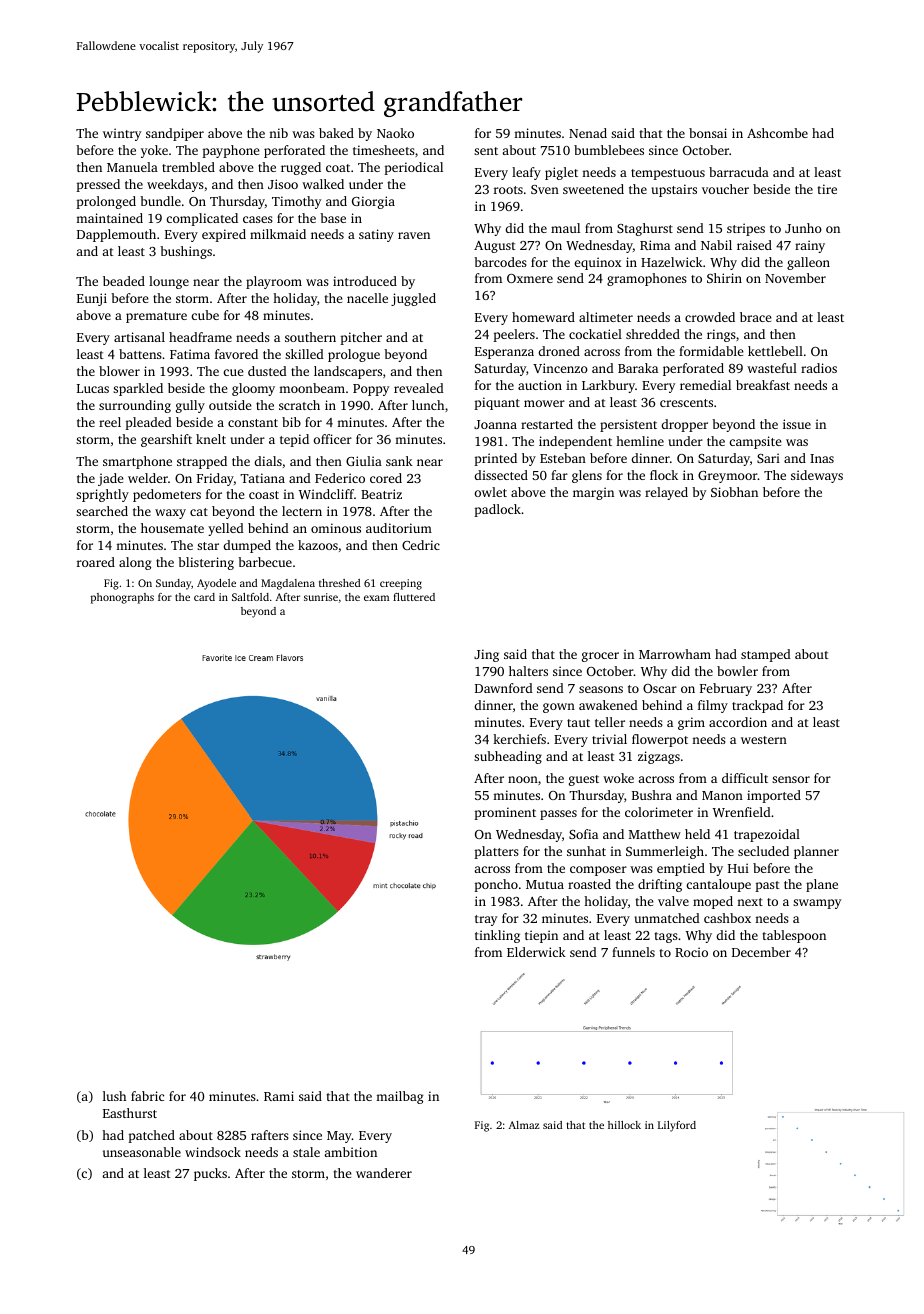 Image resolution: width=924 pixels, height=1314 pixels. Describe the element at coordinates (210, 1174) in the image. I see `pucks` at that location.
